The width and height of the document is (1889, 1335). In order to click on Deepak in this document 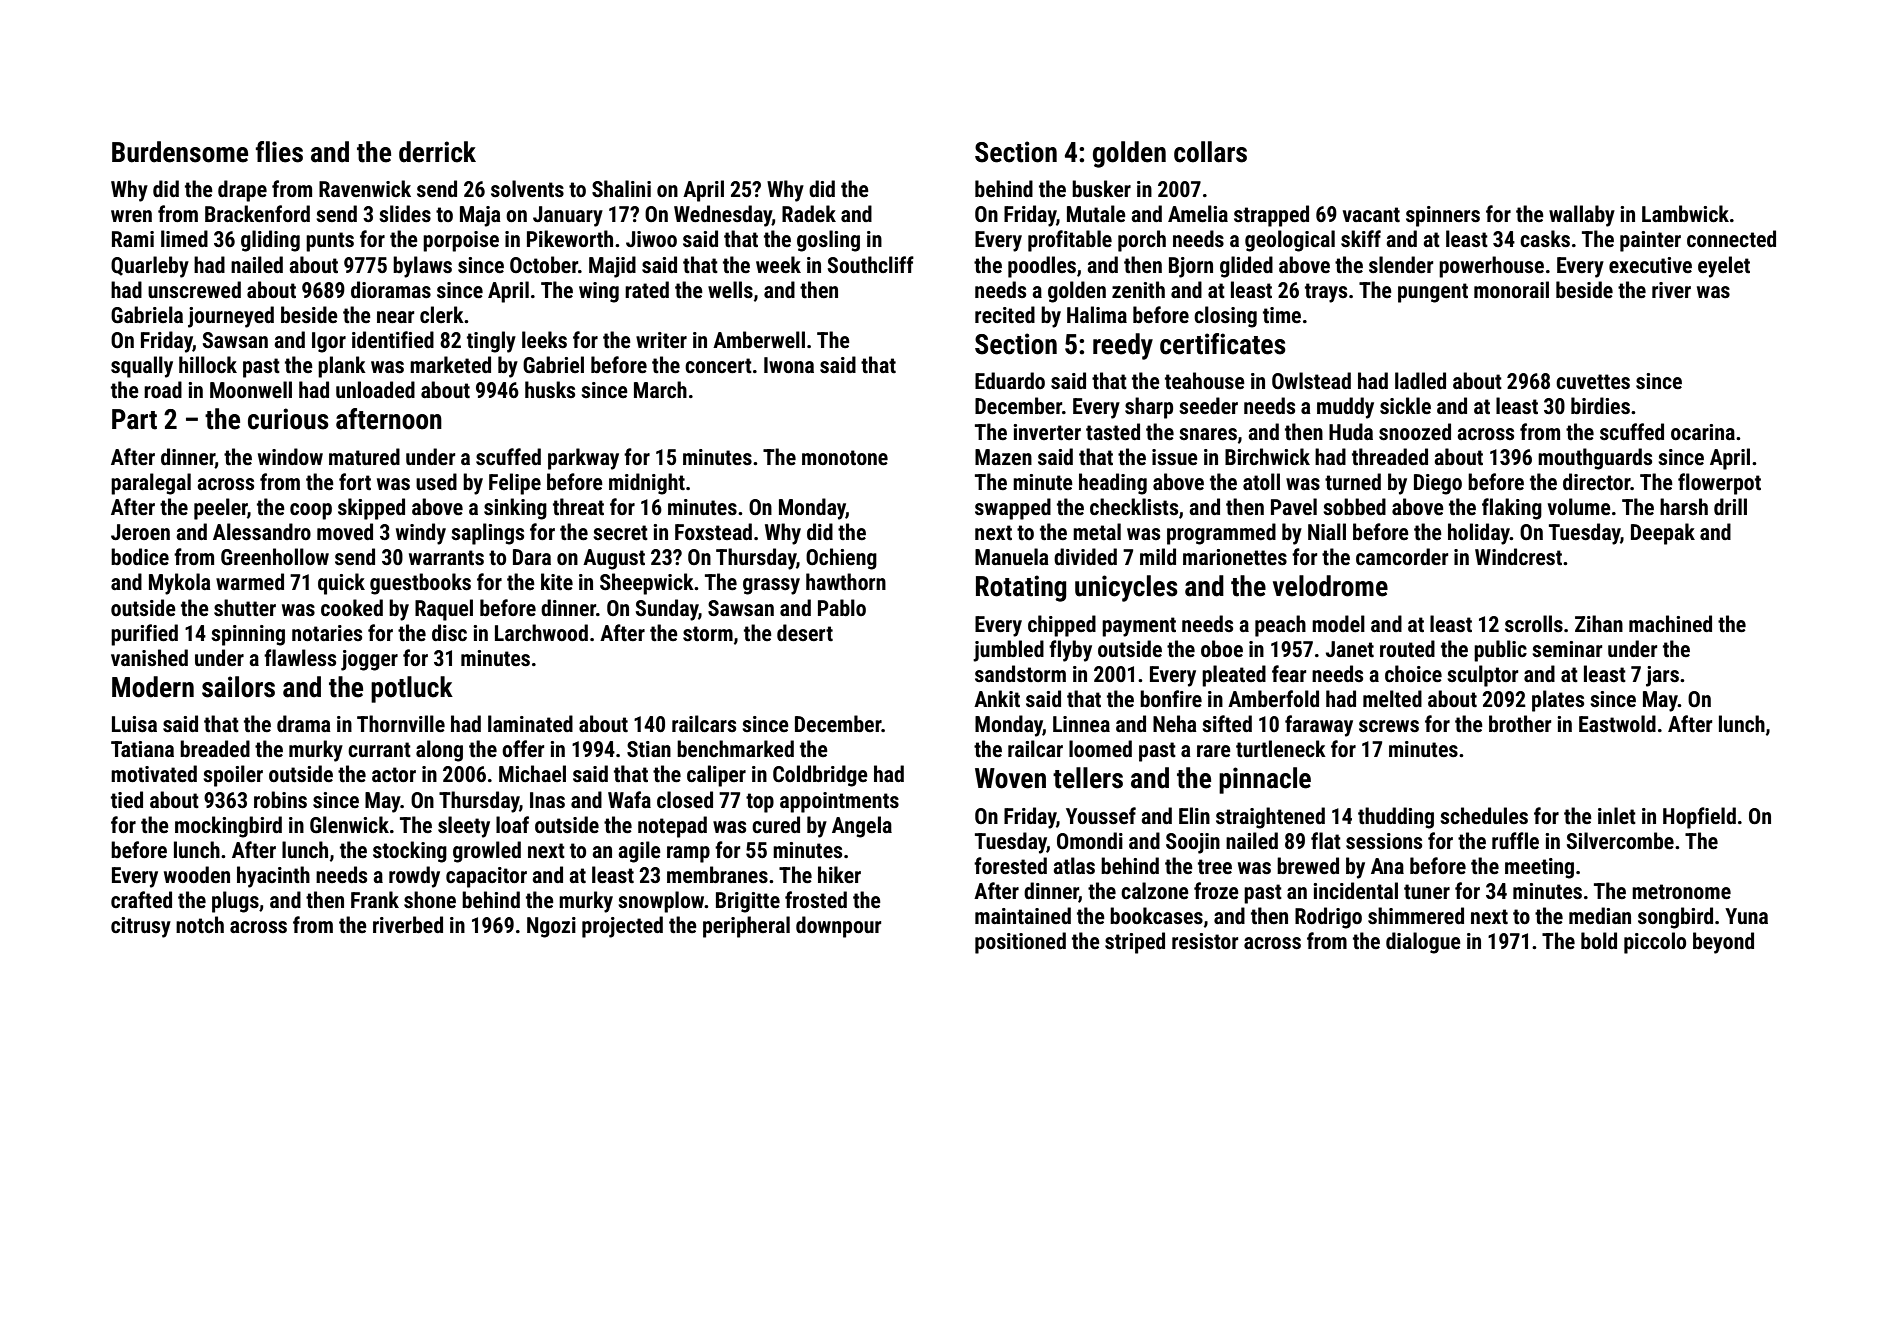, I will do `click(1663, 534)`.
